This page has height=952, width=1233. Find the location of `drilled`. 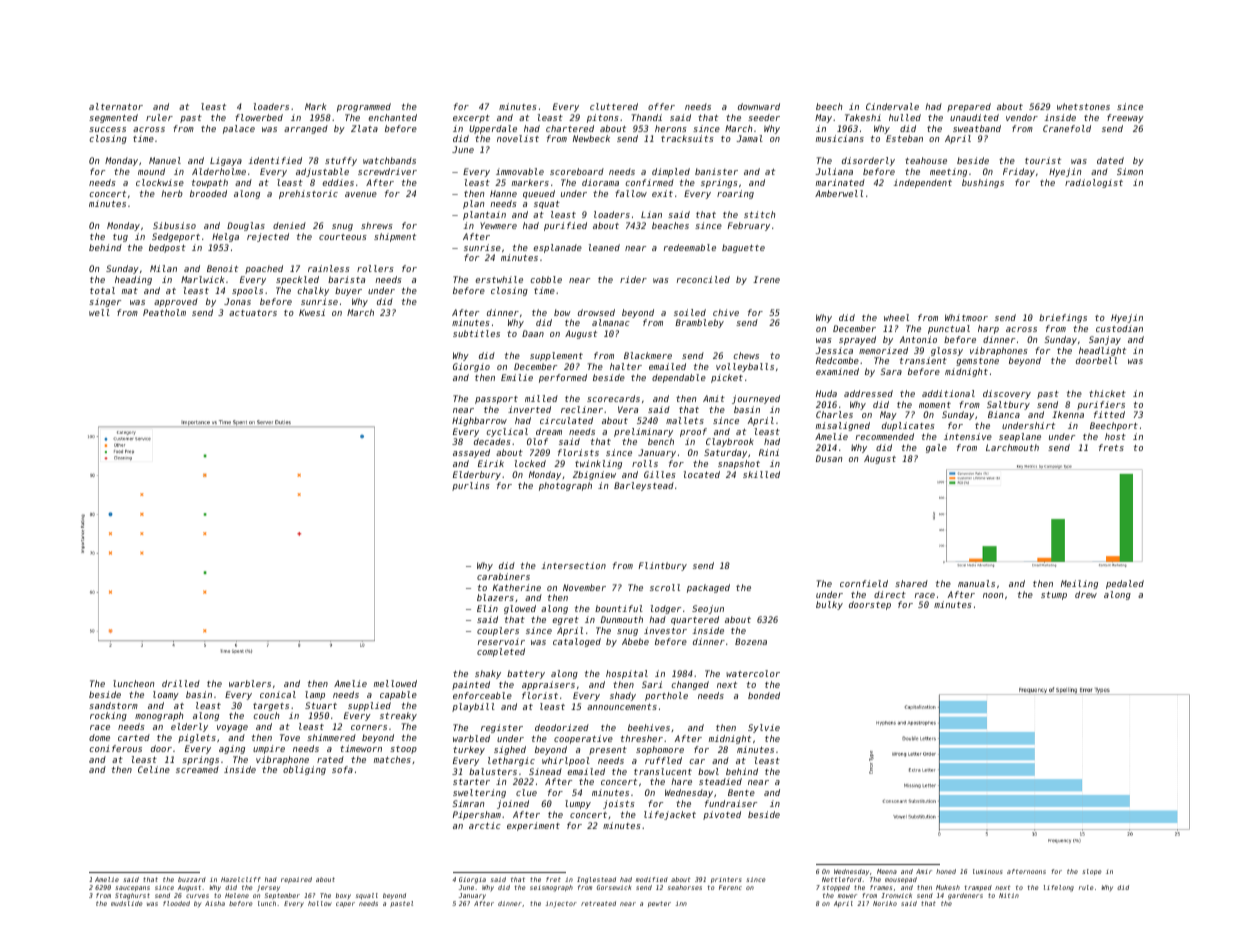

drilled is located at coordinates (181, 683).
